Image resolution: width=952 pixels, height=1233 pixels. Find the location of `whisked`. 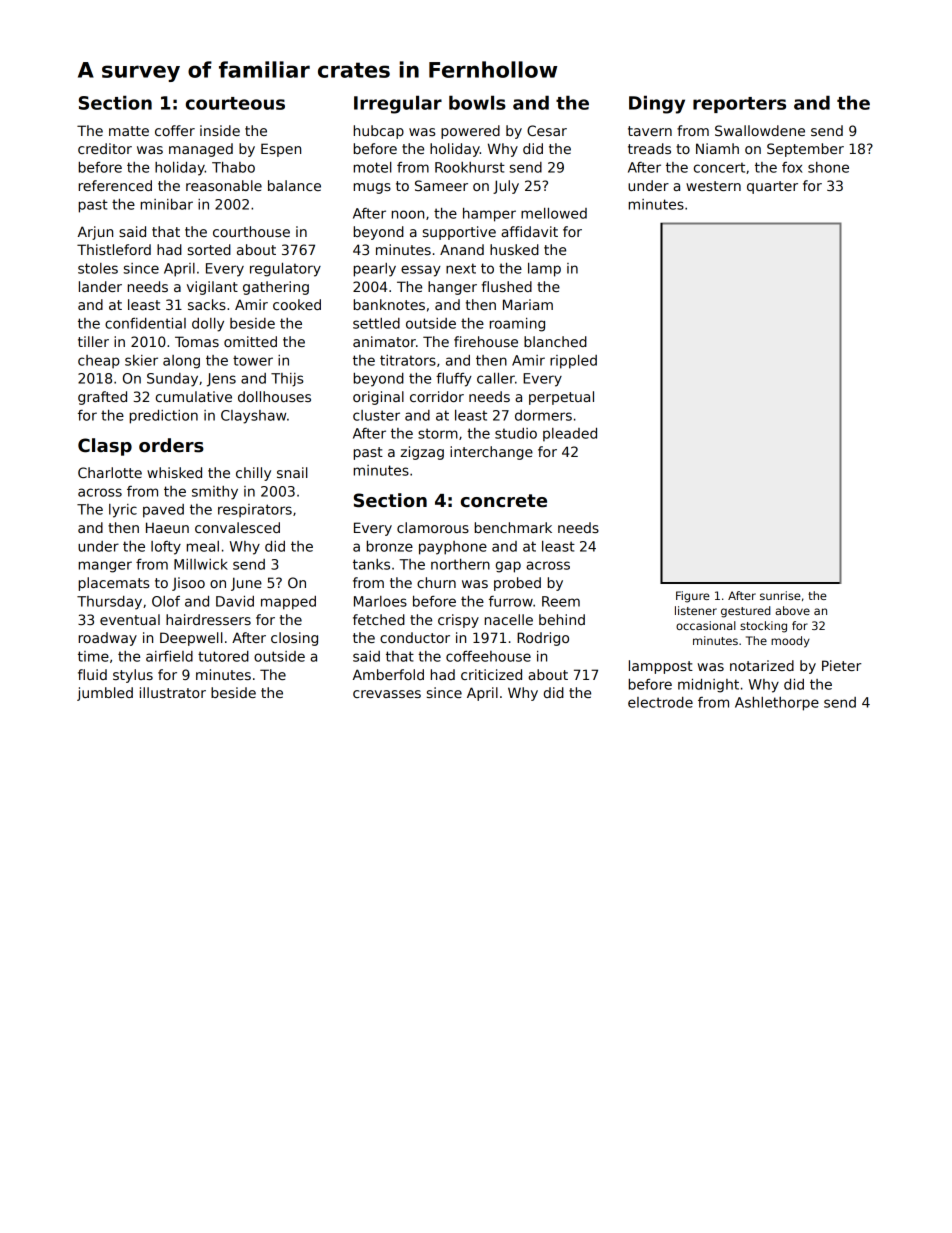

whisked is located at coordinates (174, 472).
